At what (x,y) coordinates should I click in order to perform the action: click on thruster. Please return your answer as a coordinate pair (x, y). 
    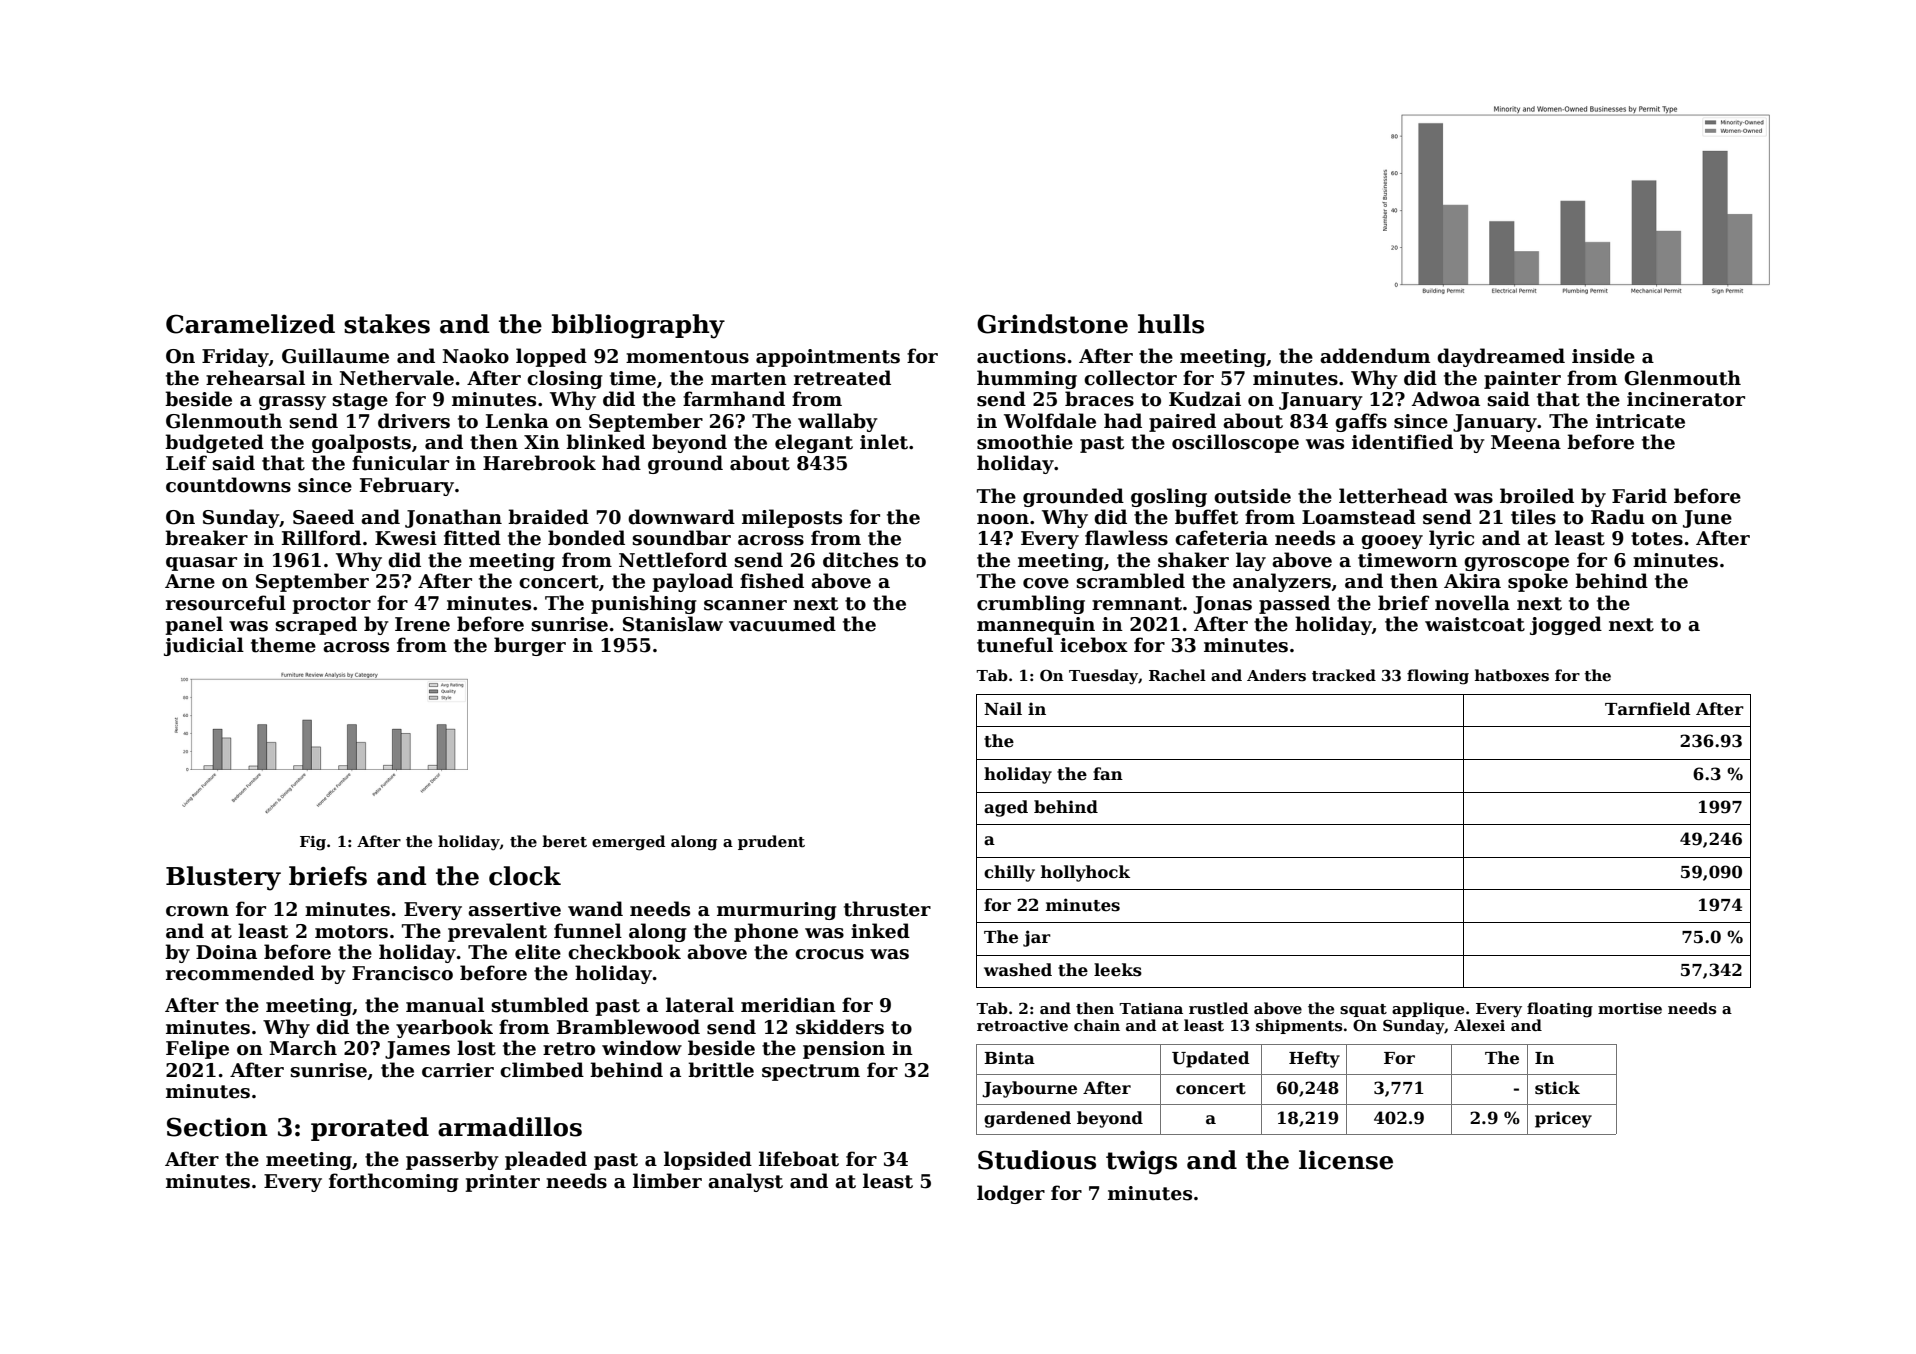
    Looking at the image, I should click on (887, 909).
